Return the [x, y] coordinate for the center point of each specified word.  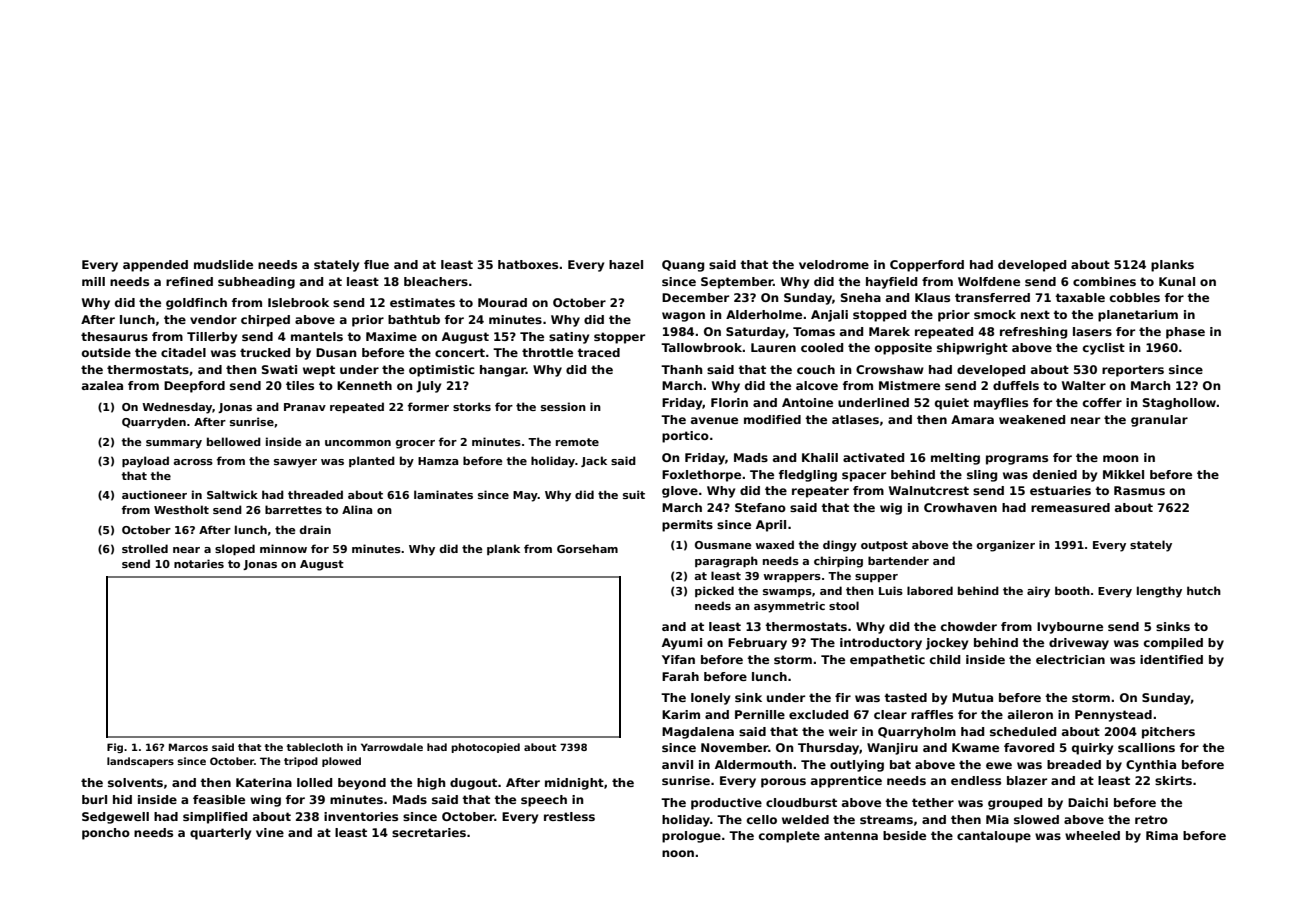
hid [122, 799]
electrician [1070, 659]
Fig [115, 748]
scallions [1146, 747]
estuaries [1060, 490]
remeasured [1070, 507]
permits [687, 526]
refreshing [1033, 333]
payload [145, 462]
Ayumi [682, 644]
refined [189, 281]
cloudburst [801, 802]
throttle [547, 352]
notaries [199, 563]
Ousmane [723, 545]
